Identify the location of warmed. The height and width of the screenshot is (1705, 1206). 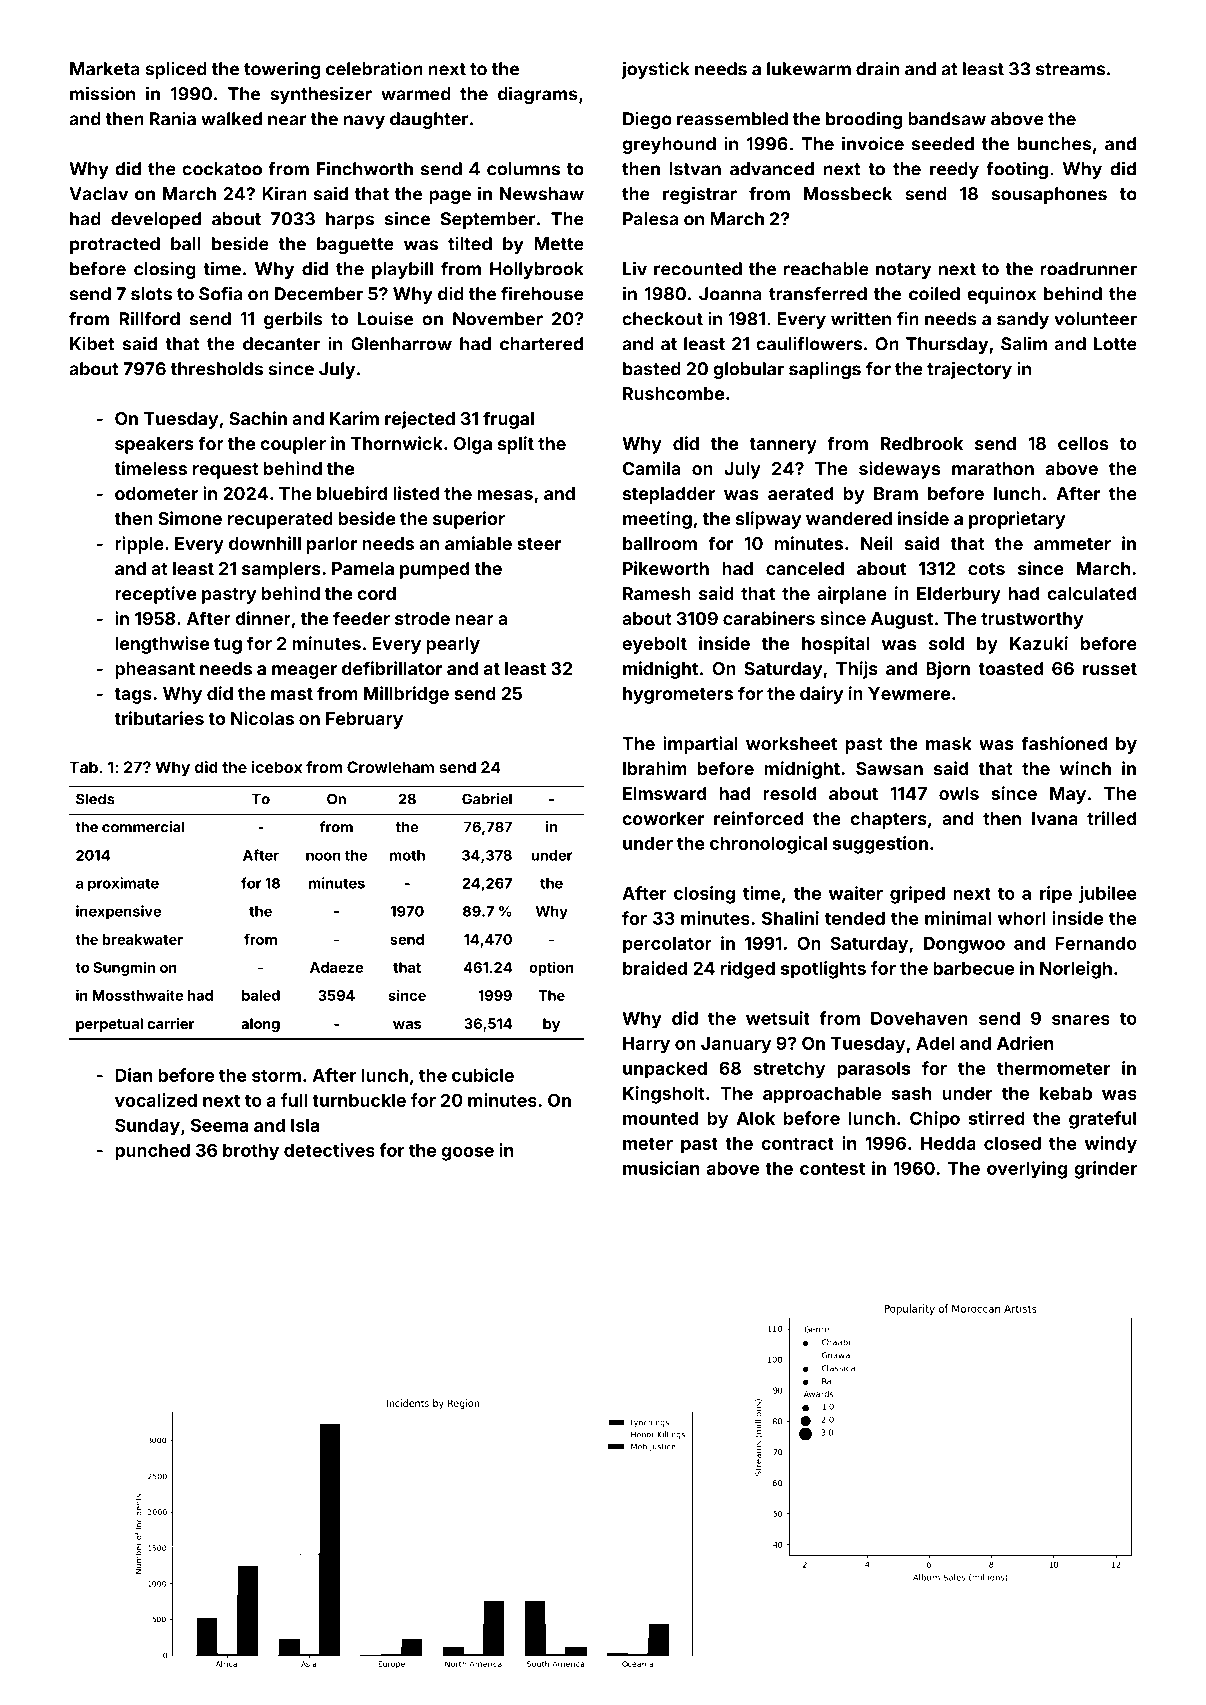
(416, 94).
